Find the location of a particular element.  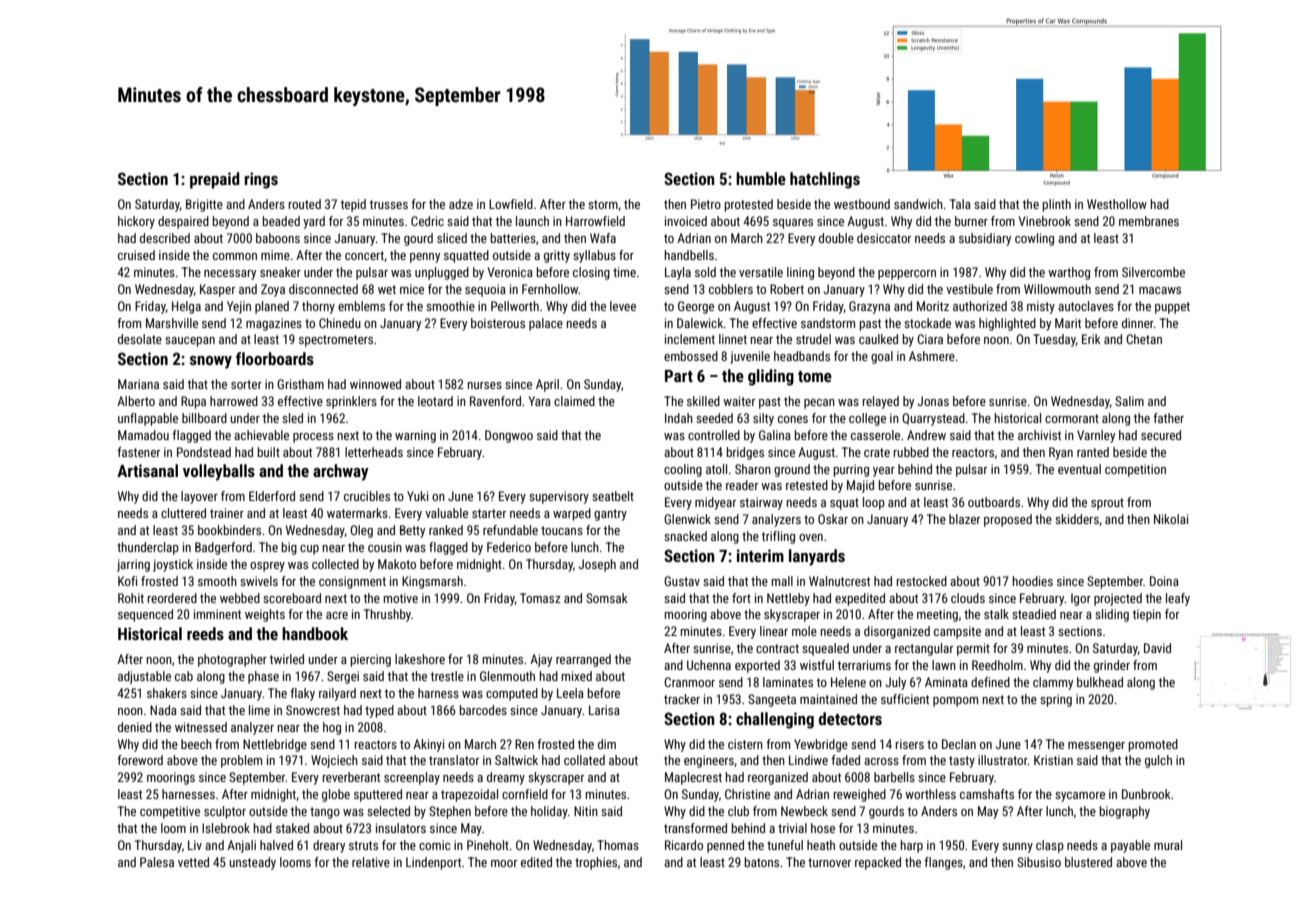

humble is located at coordinates (761, 178).
